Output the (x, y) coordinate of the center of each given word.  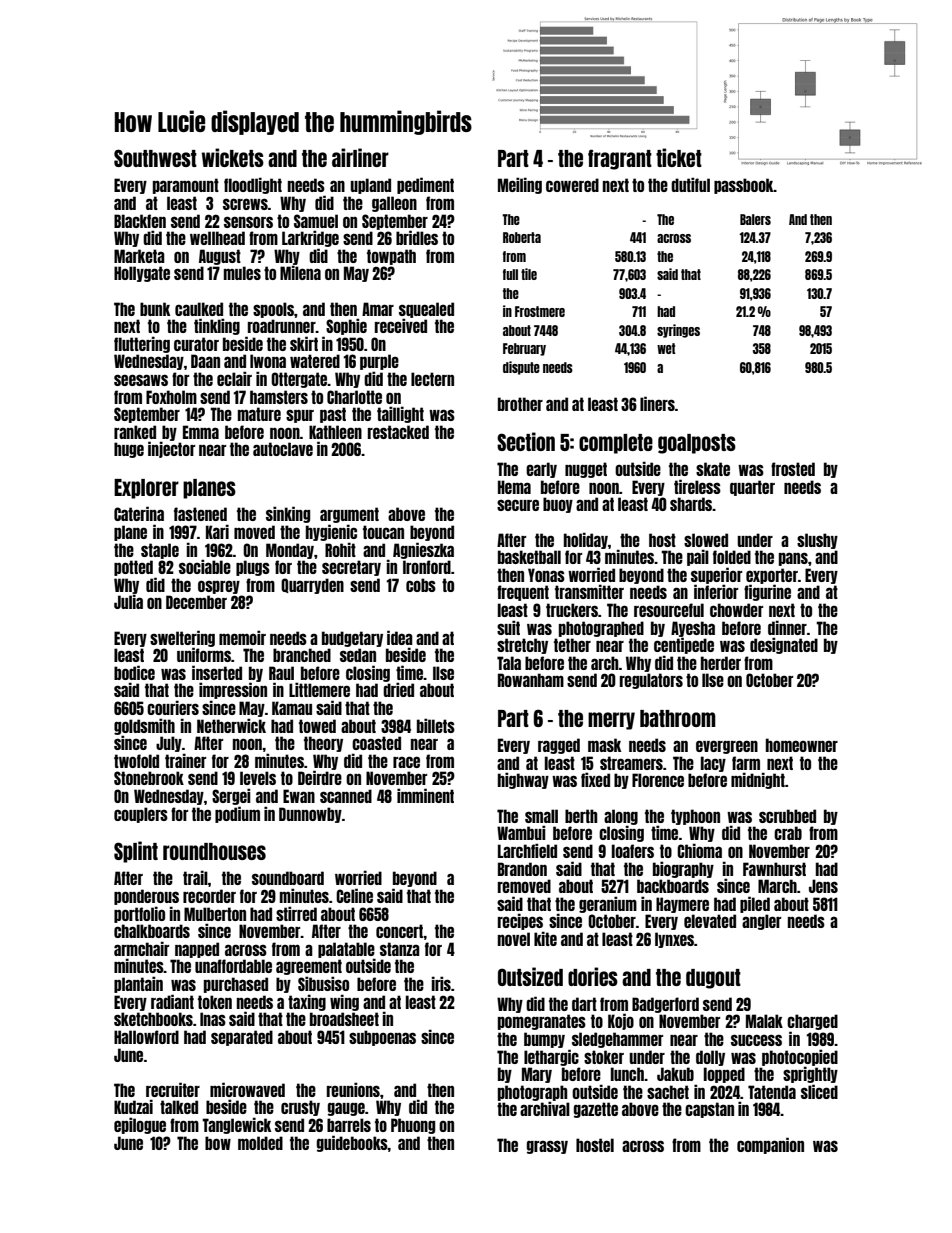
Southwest (155, 158)
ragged (559, 746)
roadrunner (282, 326)
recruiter (173, 1089)
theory (323, 744)
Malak (764, 1021)
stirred (296, 913)
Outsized (530, 976)
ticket (679, 157)
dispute (521, 368)
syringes (678, 331)
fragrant (620, 159)
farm (746, 763)
